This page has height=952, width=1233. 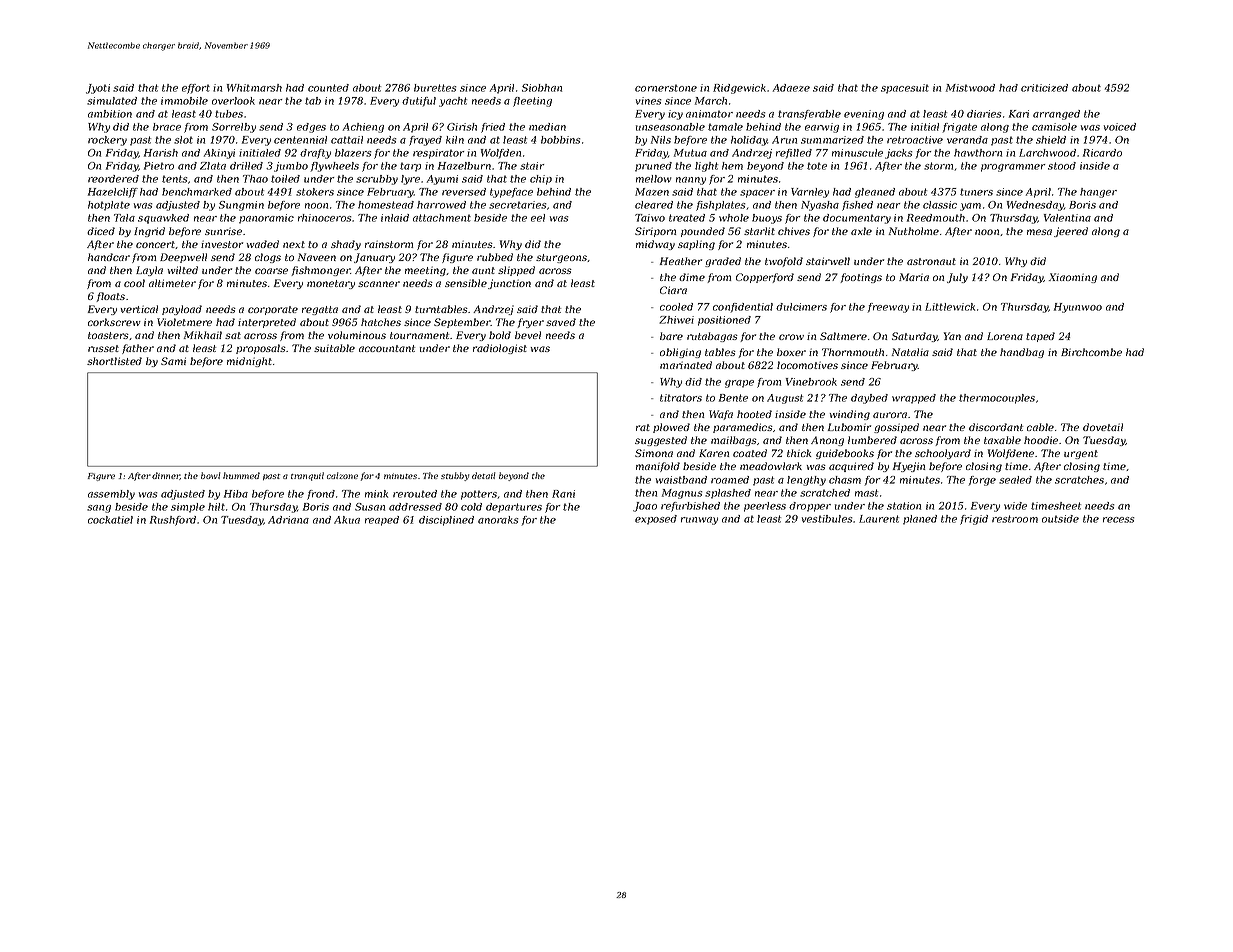 What do you see at coordinates (561, 322) in the page?
I see `saved` at bounding box center [561, 322].
